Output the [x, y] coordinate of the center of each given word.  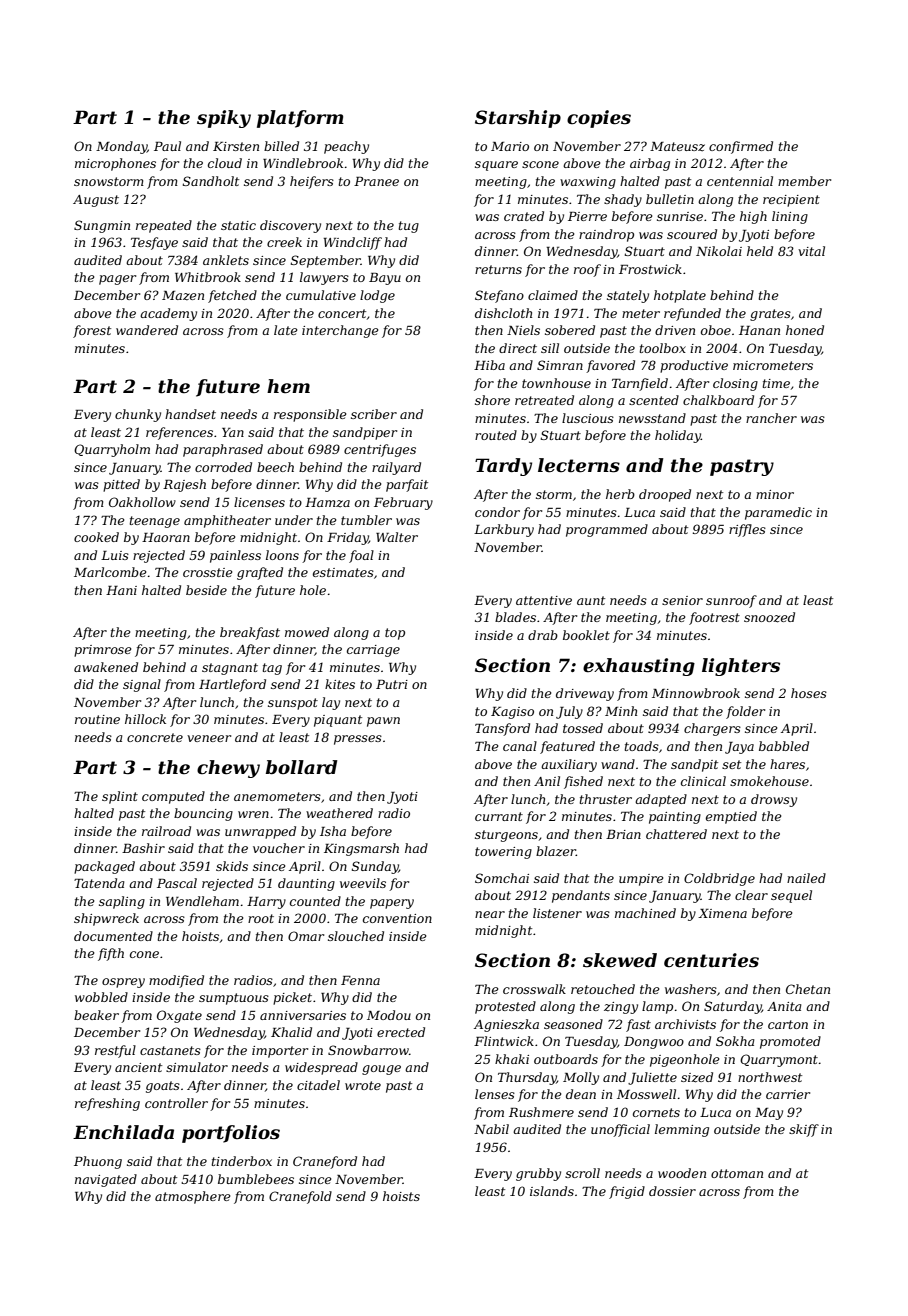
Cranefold [300, 1197]
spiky [224, 119]
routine [97, 719]
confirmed [741, 147]
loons [282, 555]
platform [300, 119]
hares [787, 764]
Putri [392, 684]
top [395, 634]
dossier [672, 1191]
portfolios [231, 1134]
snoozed [769, 617]
